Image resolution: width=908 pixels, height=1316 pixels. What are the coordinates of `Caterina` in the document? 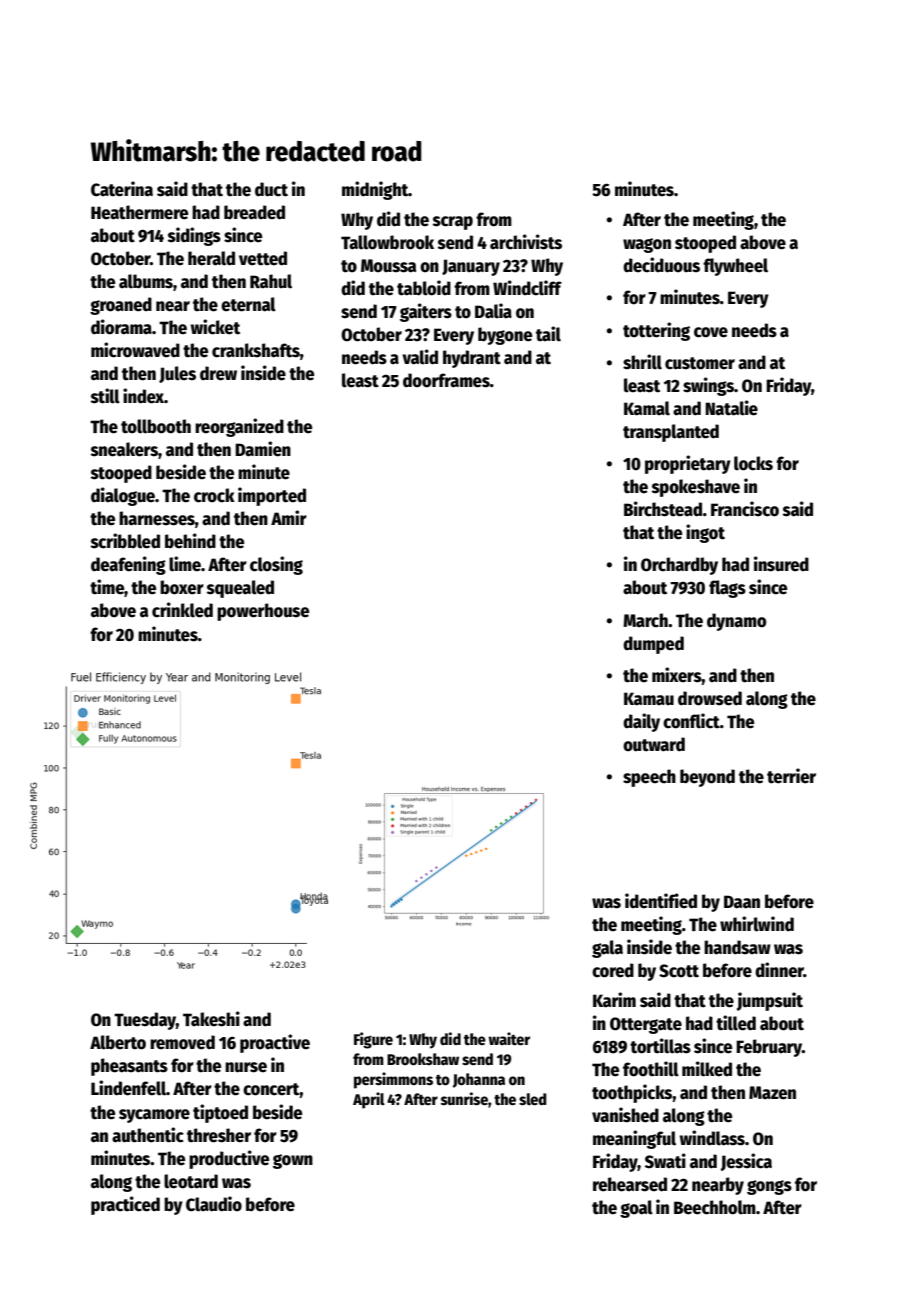 It's located at (122, 189).
